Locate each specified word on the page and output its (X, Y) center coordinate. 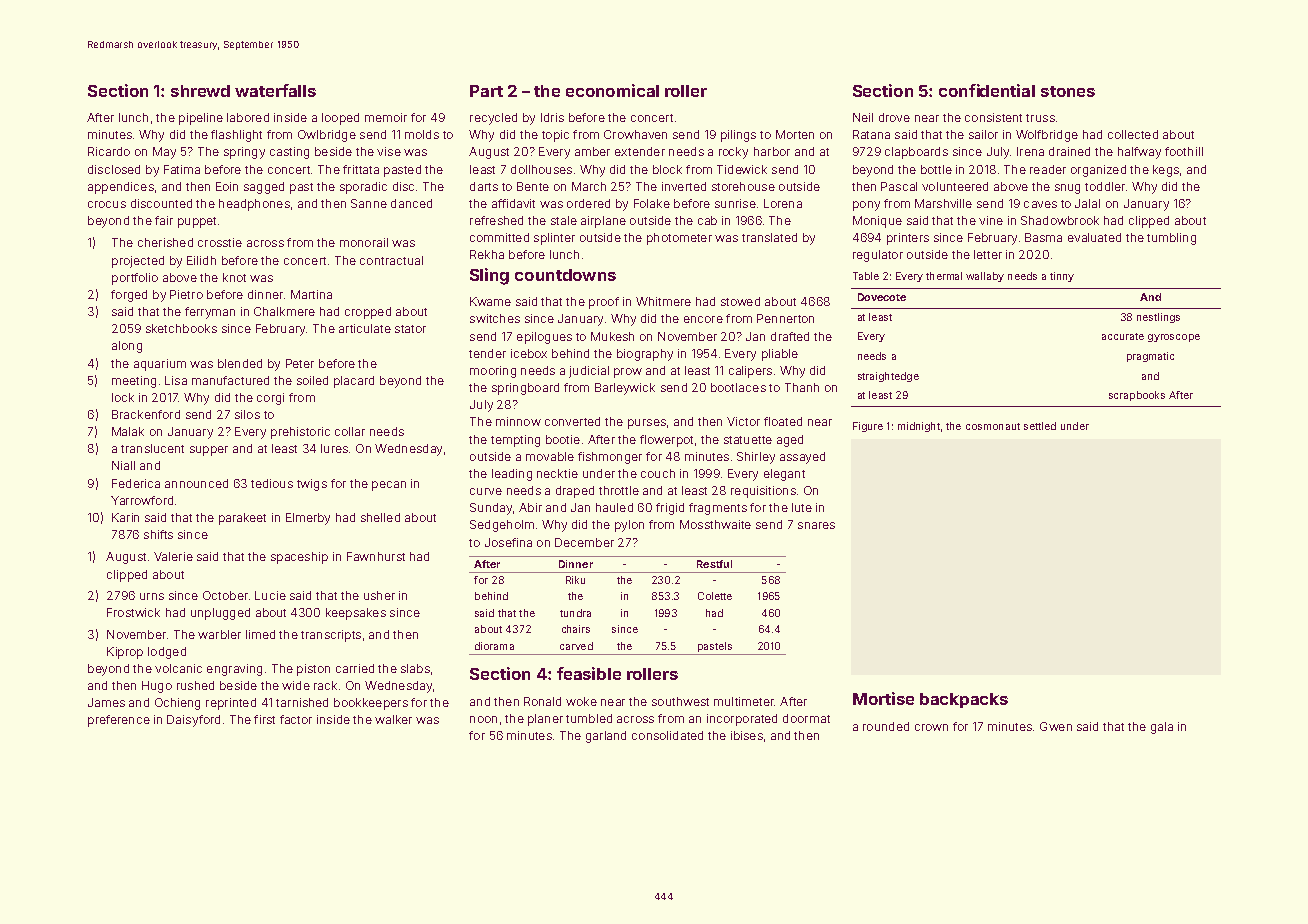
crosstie (220, 242)
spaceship (299, 558)
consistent (993, 117)
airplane (603, 222)
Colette (715, 596)
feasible (589, 673)
